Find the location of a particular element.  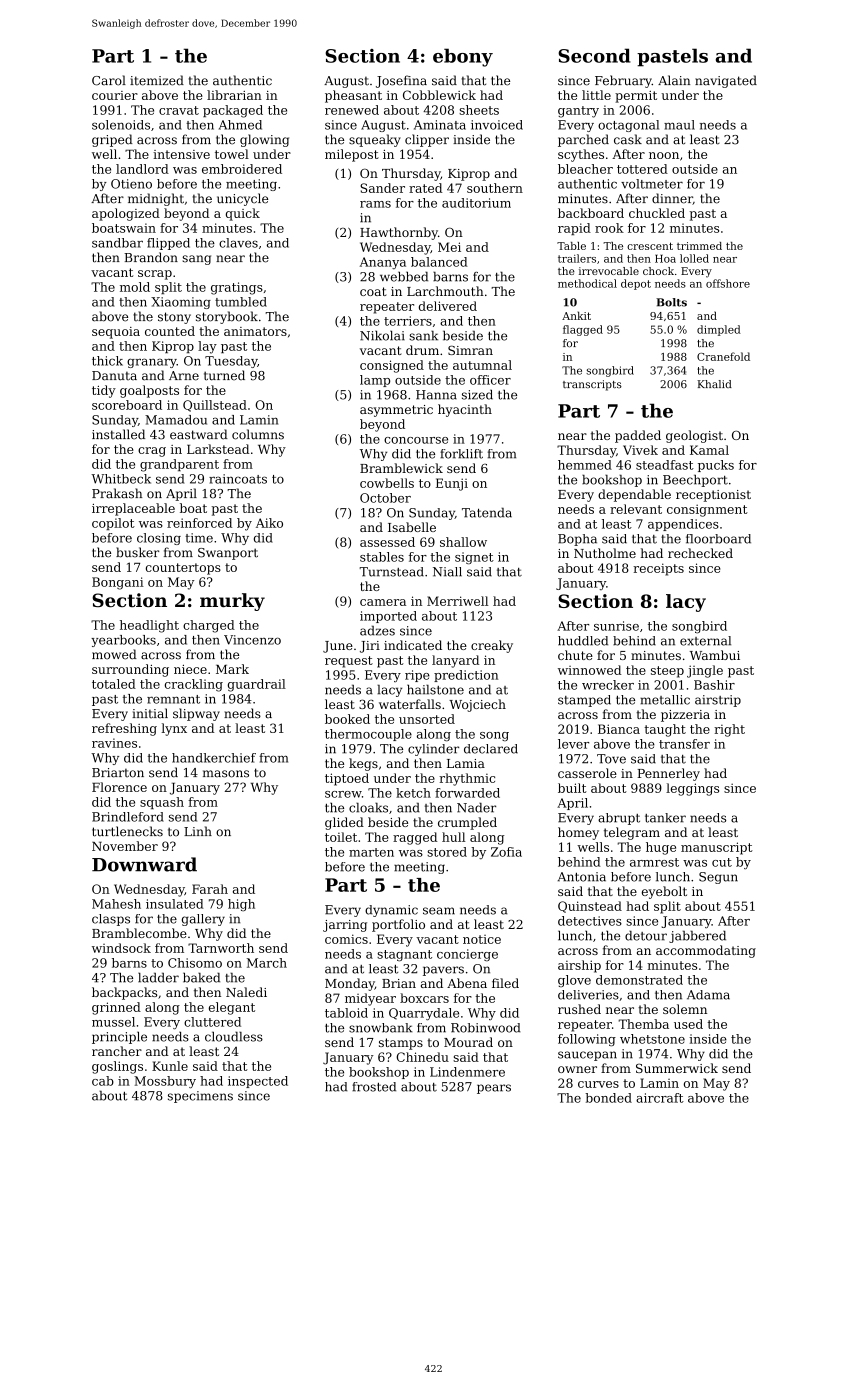

bleacher is located at coordinates (585, 169).
